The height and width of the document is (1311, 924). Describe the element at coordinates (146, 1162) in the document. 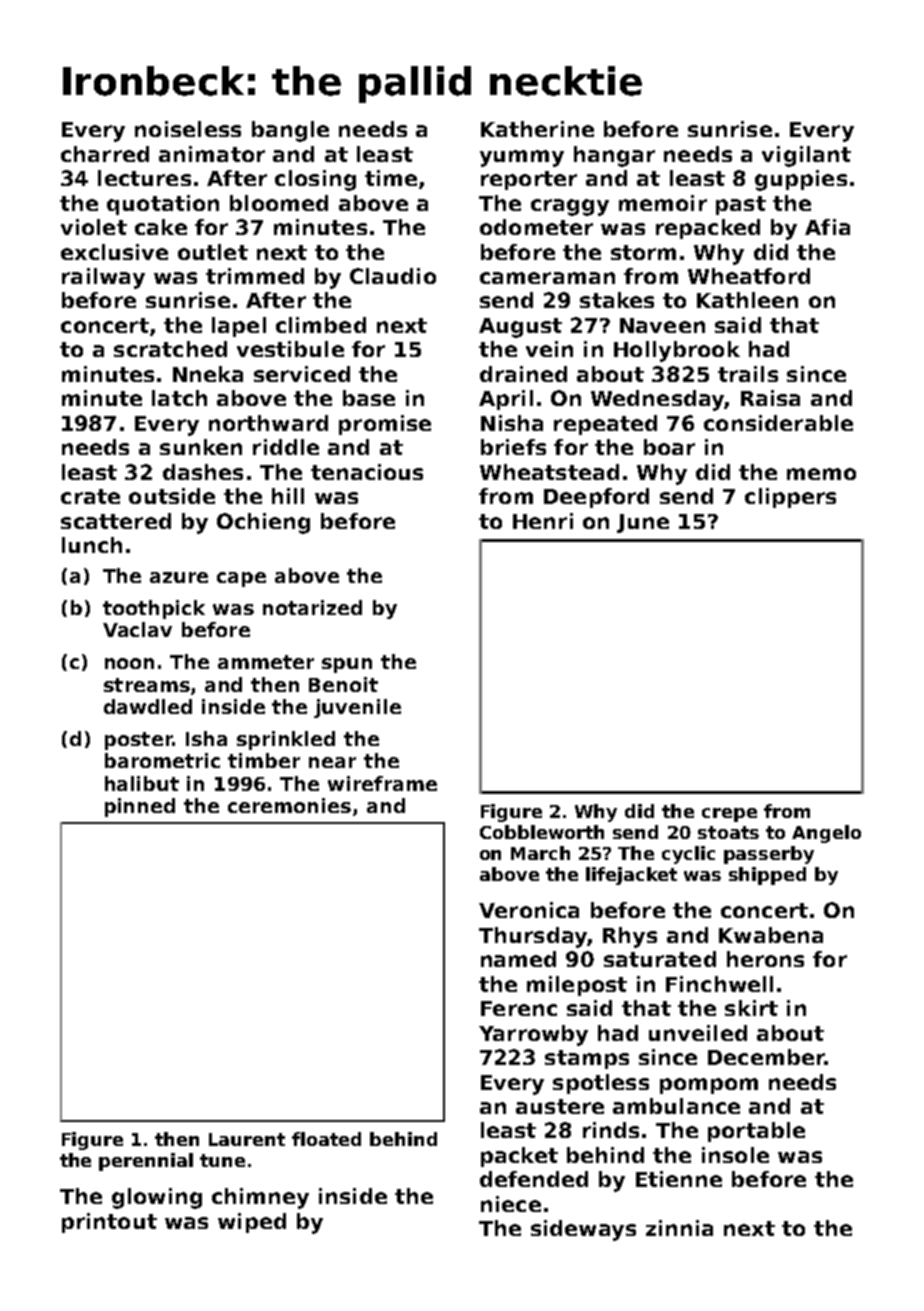

I see `perennial` at that location.
